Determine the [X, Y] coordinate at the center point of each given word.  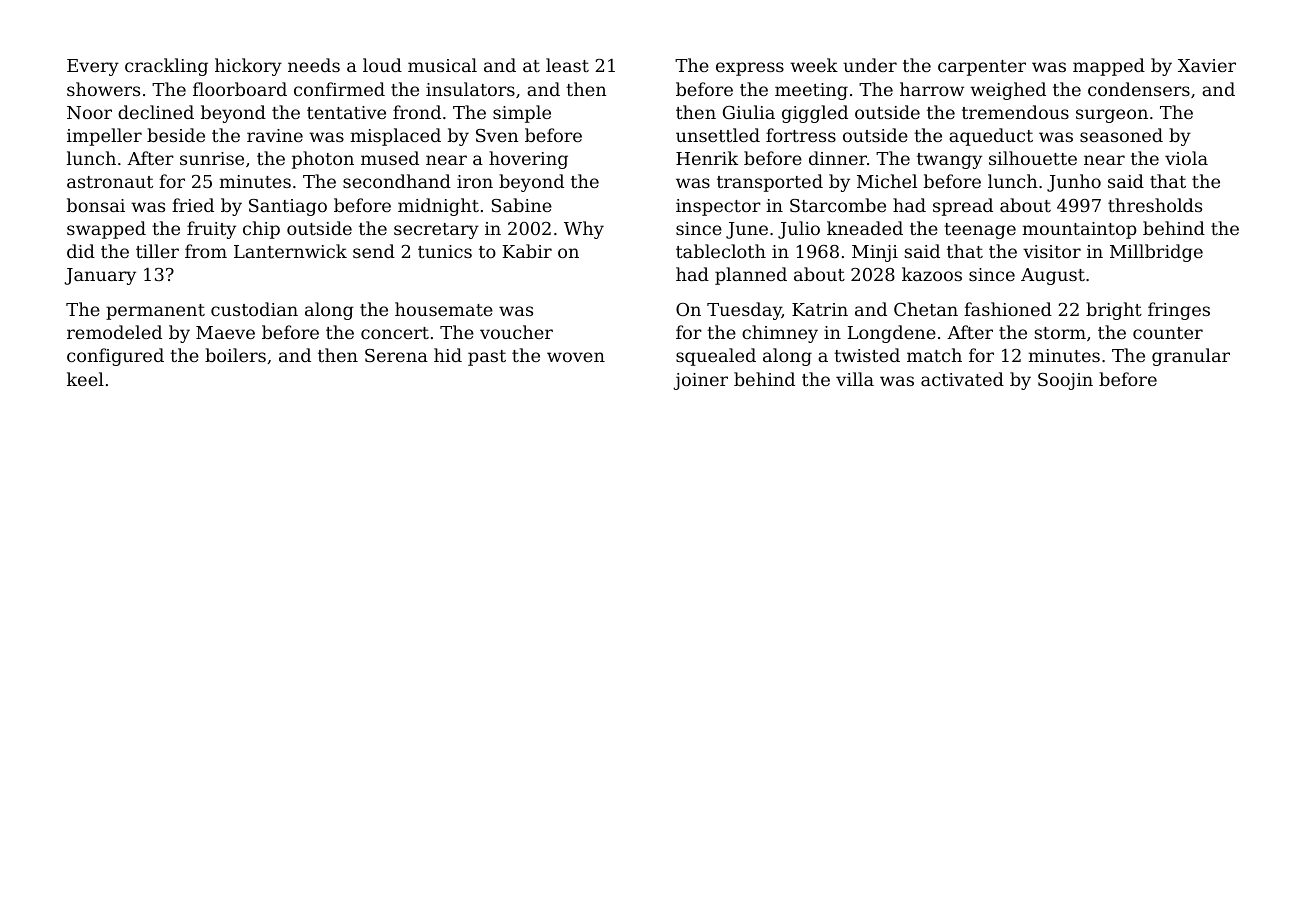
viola [1186, 158]
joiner [701, 381]
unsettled [718, 135]
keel [85, 379]
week [814, 65]
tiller [157, 251]
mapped [1109, 67]
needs [314, 65]
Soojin [1065, 381]
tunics [445, 251]
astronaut [110, 182]
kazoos [932, 274]
